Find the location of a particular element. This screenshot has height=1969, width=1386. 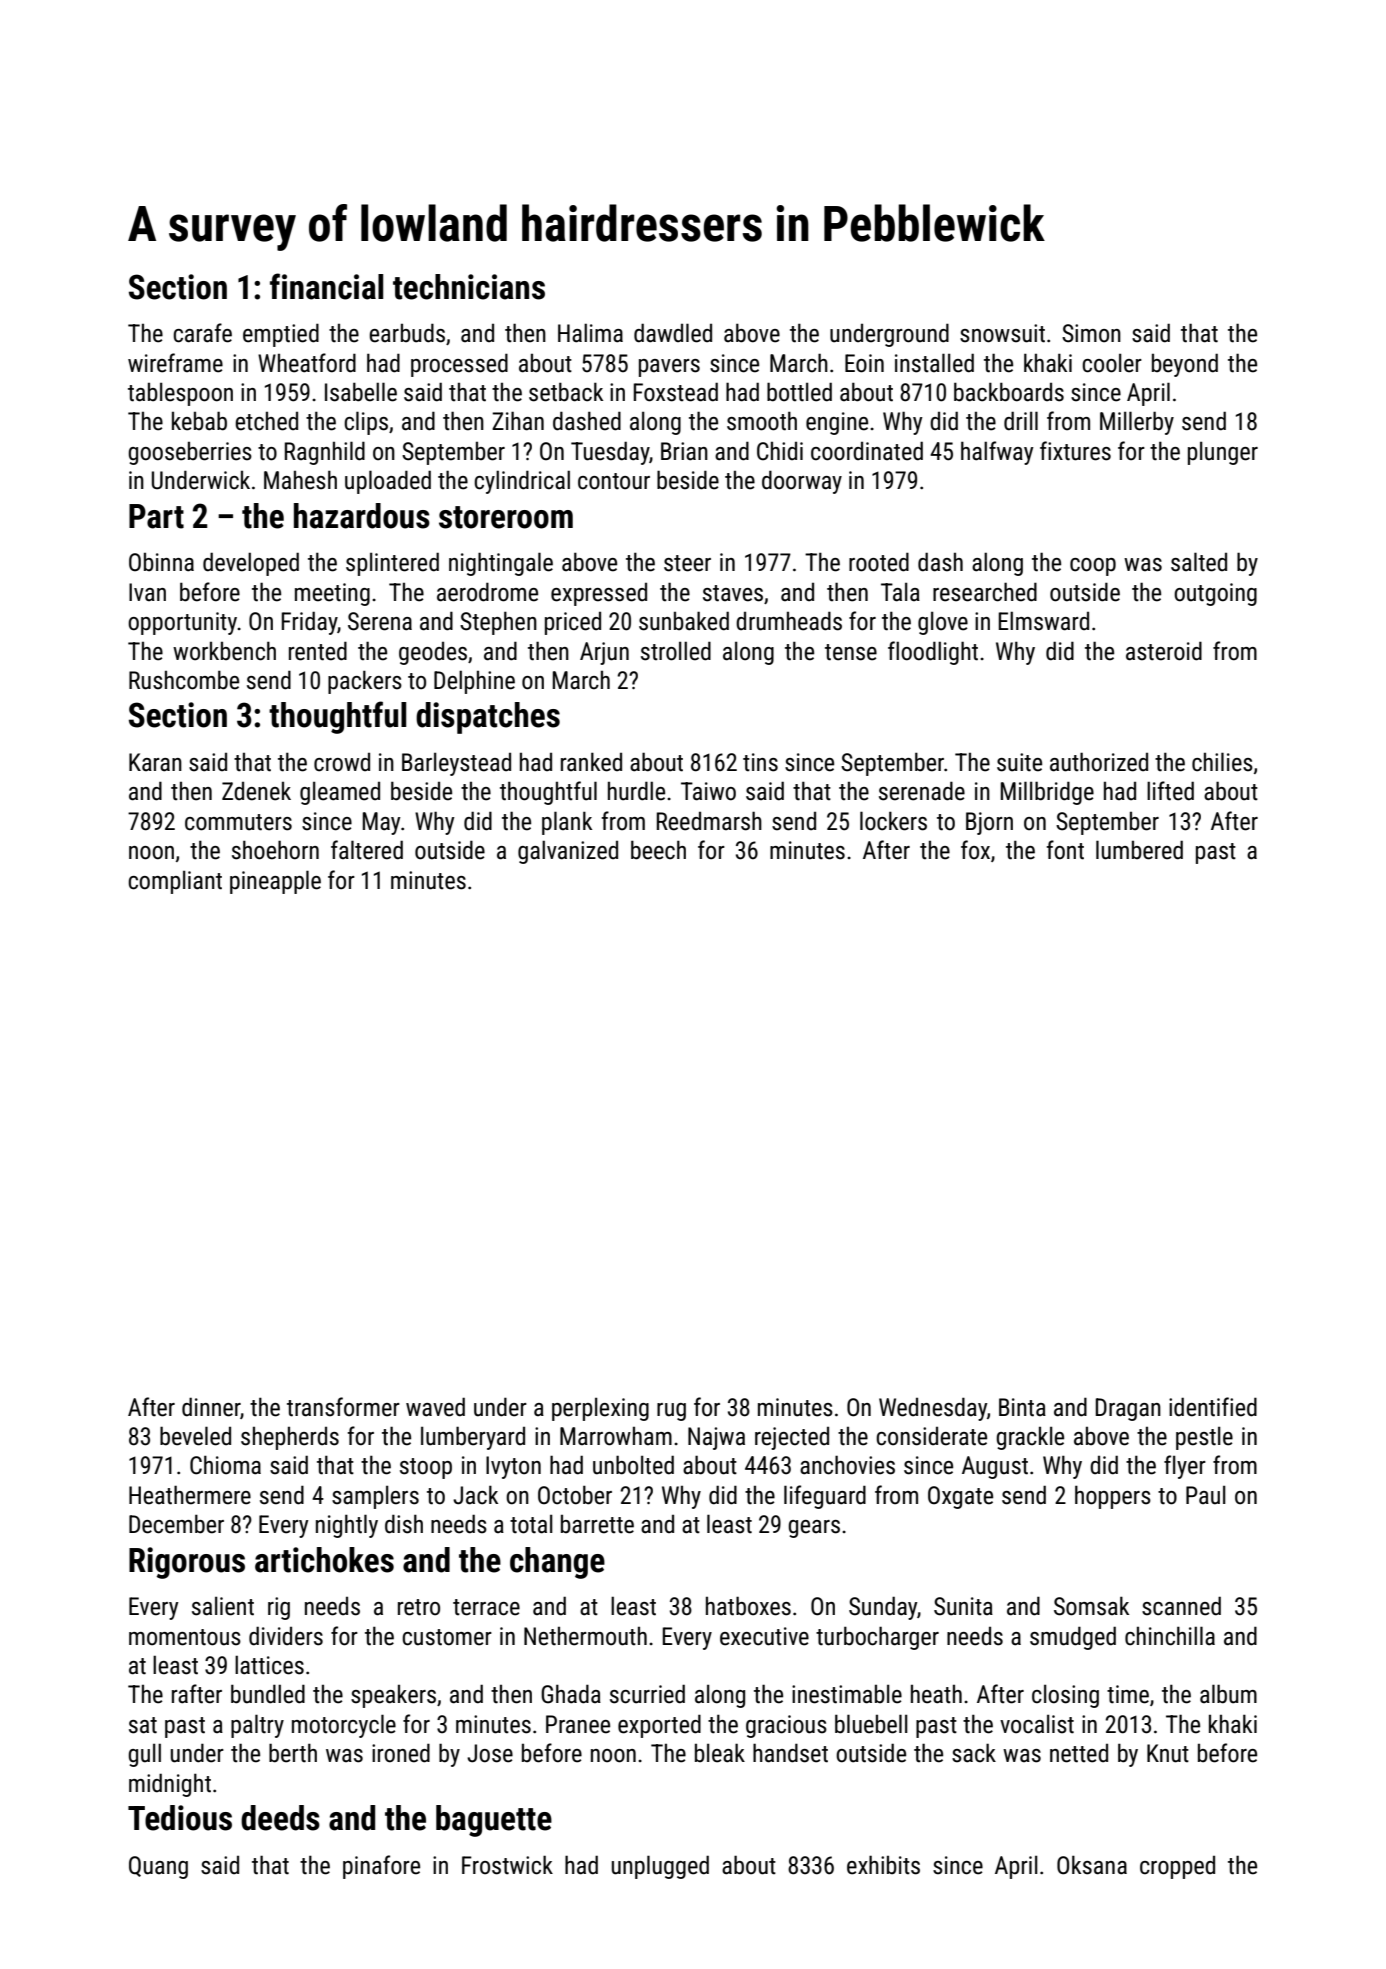

carafe is located at coordinates (202, 333).
